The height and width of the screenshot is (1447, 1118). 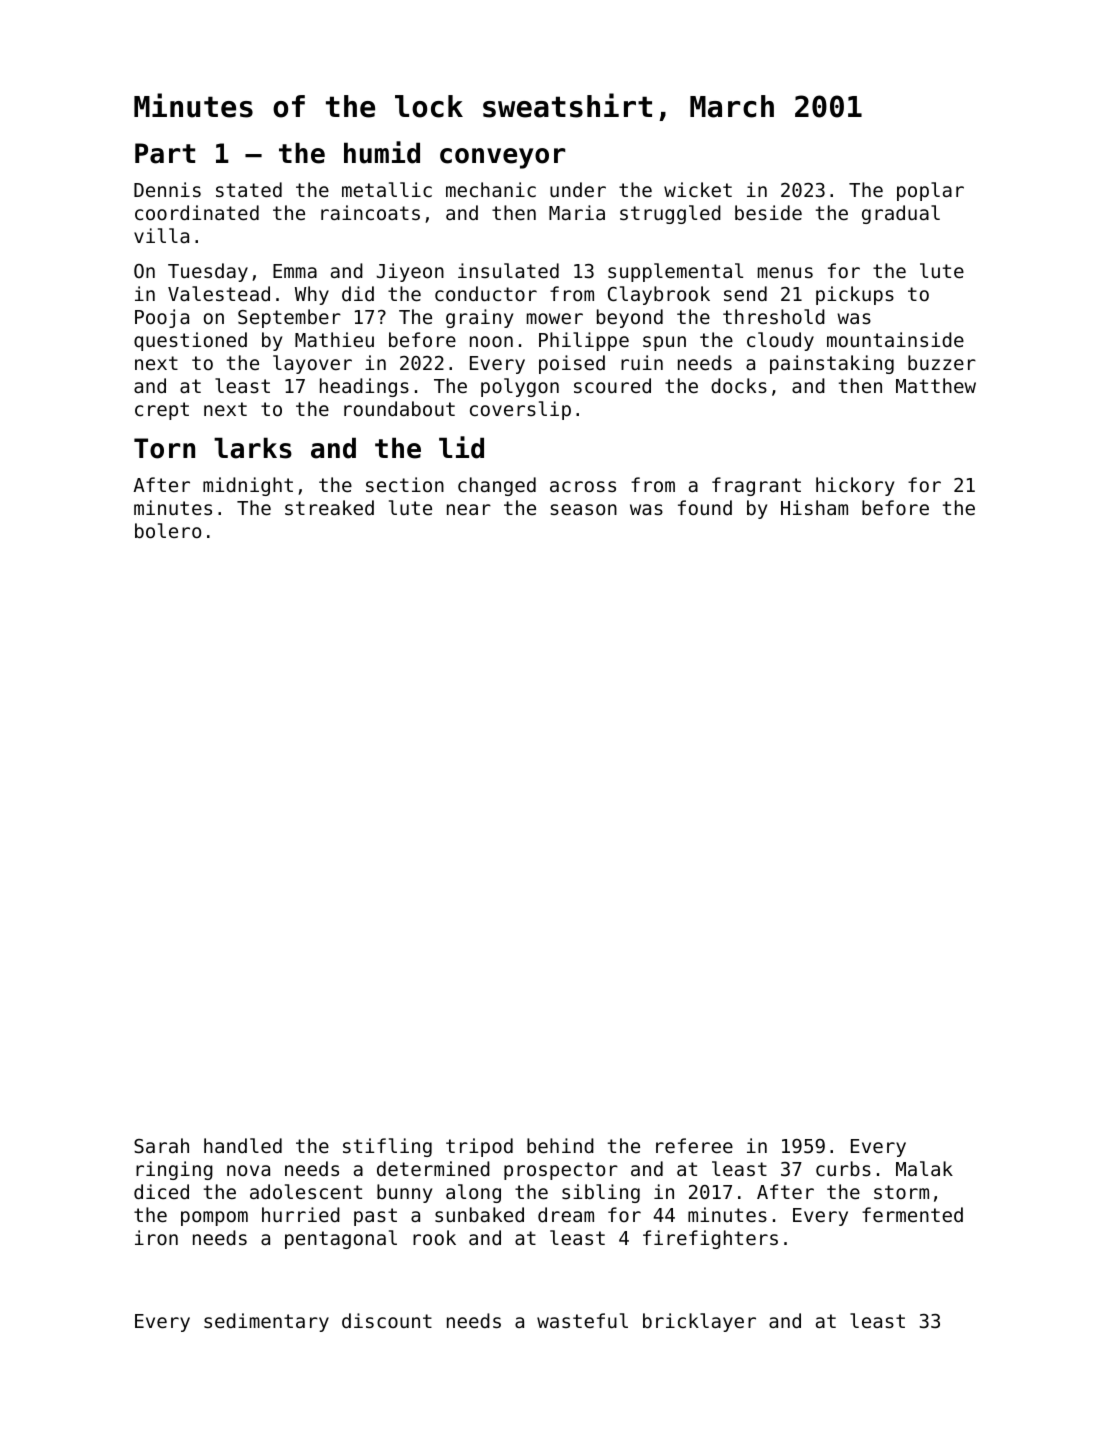 What do you see at coordinates (694, 1145) in the screenshot?
I see `referee` at bounding box center [694, 1145].
